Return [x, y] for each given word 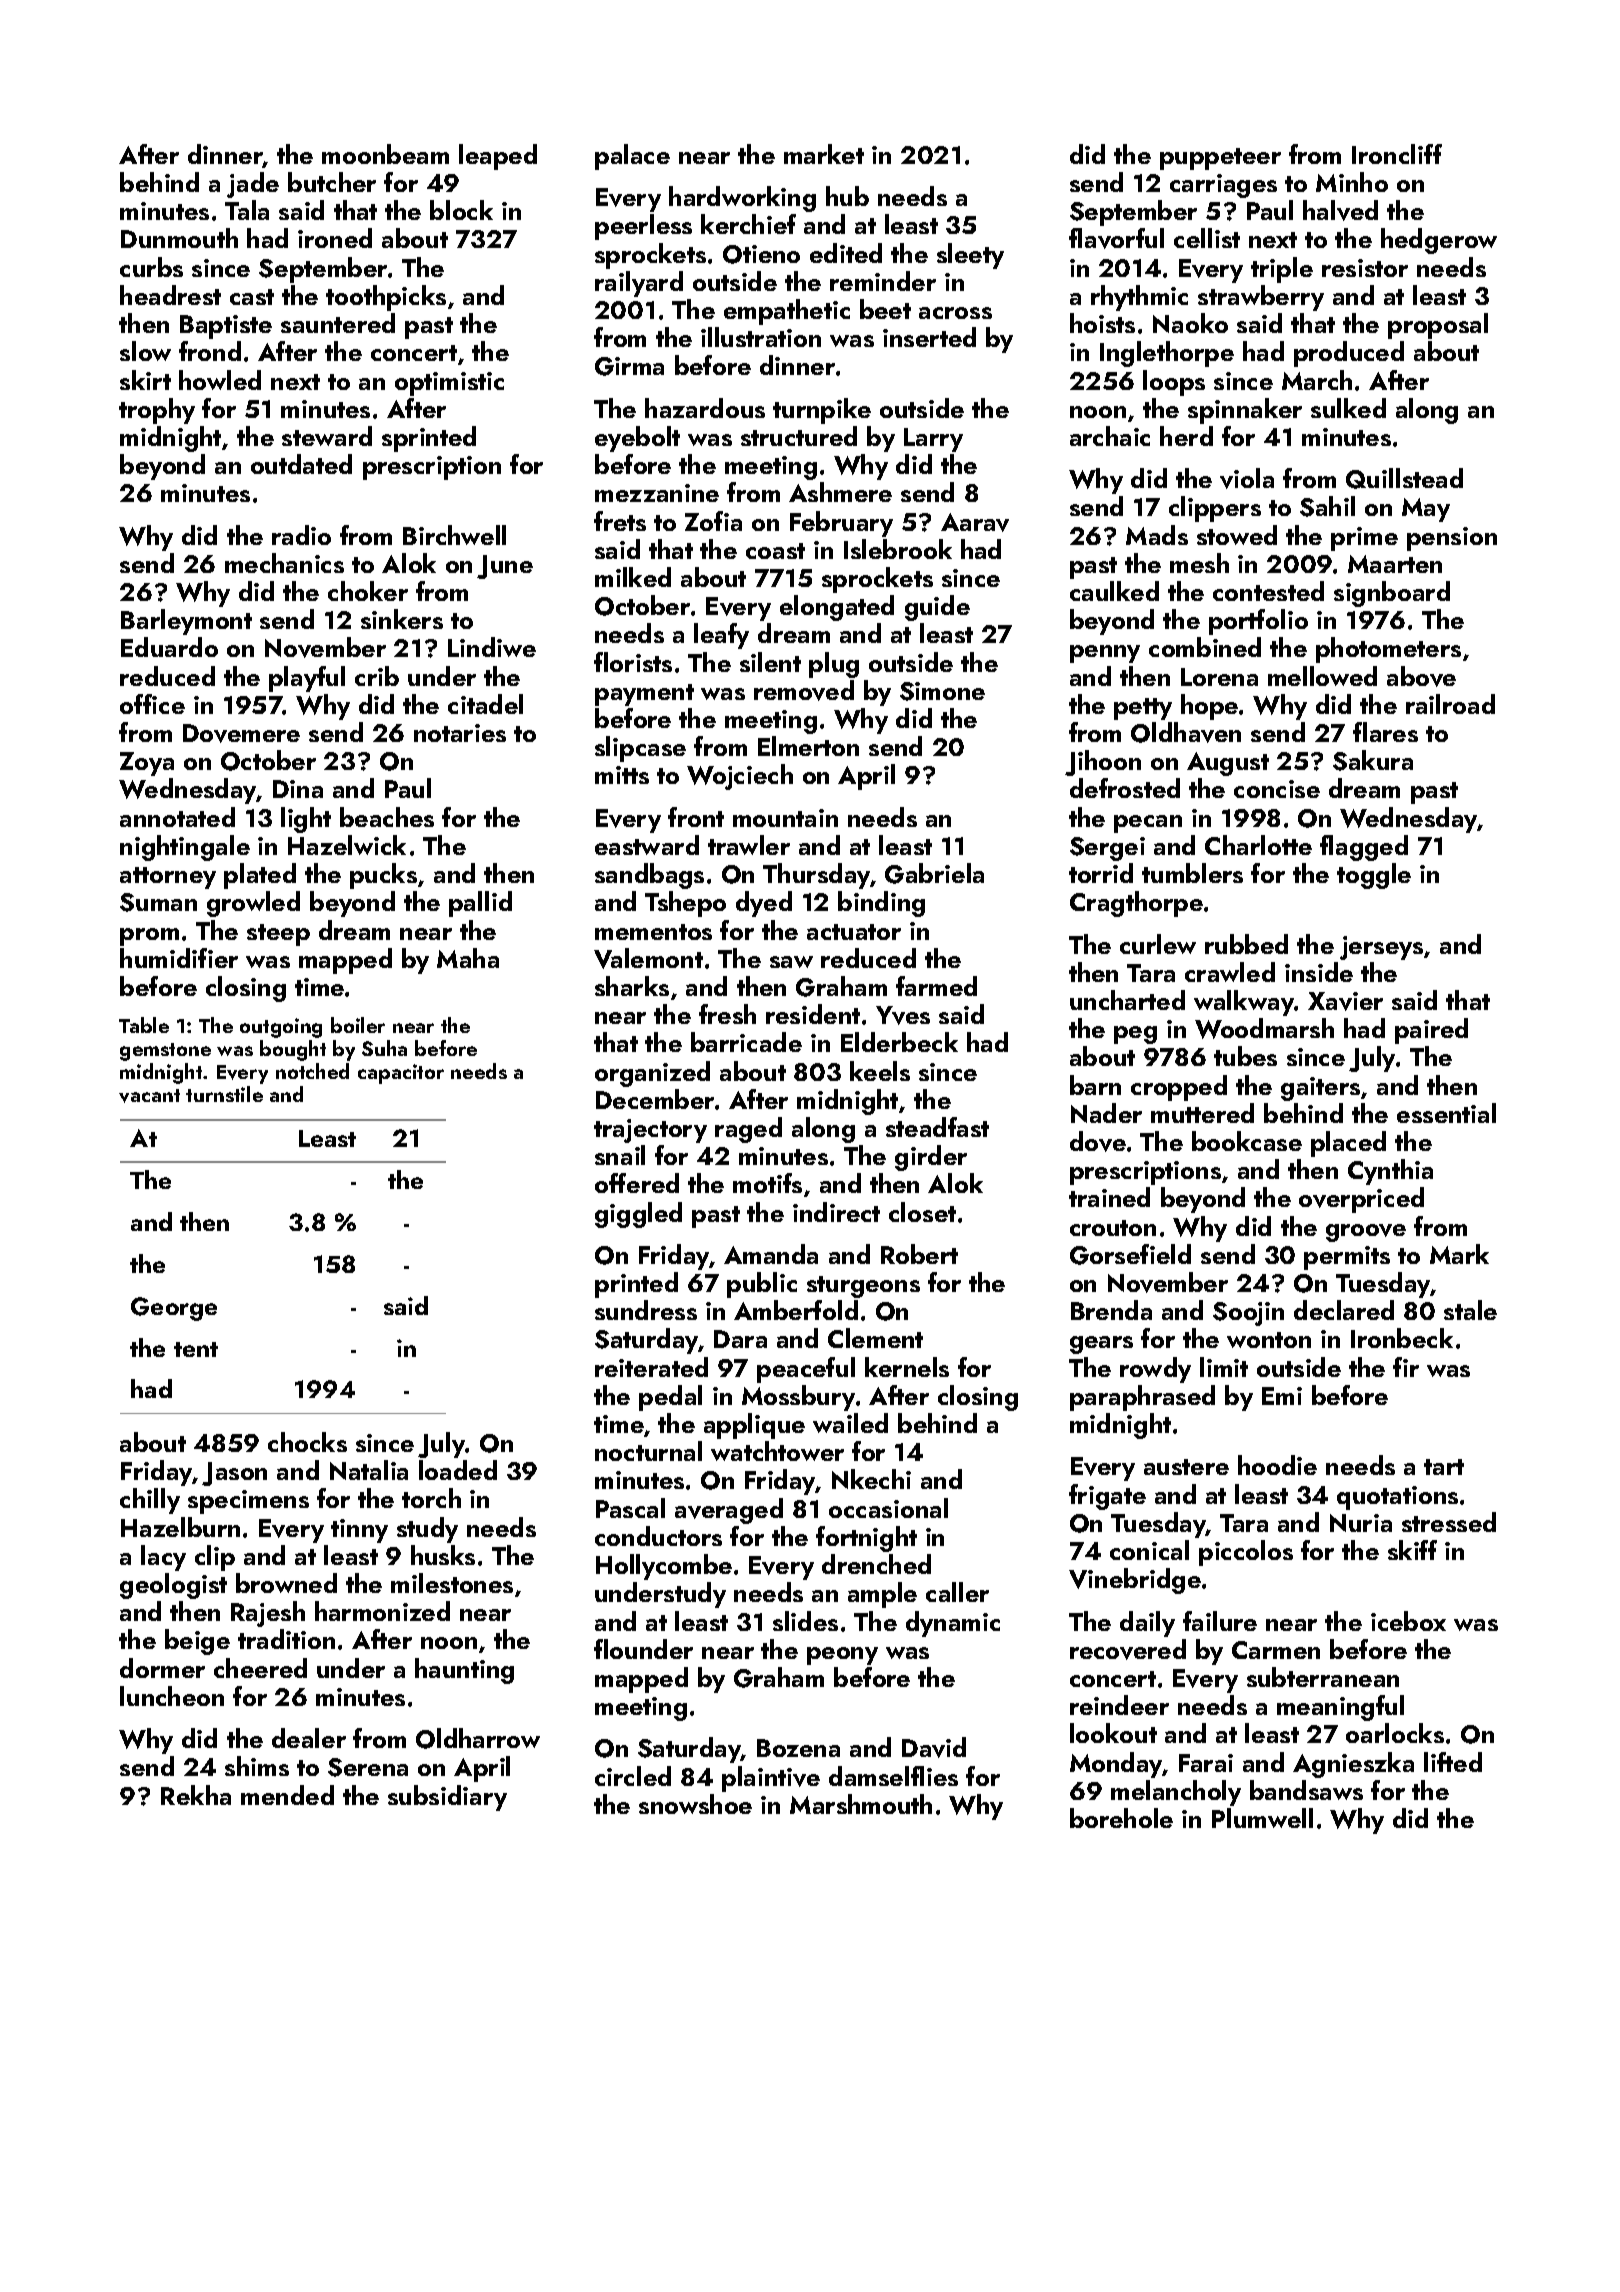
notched [312, 1071]
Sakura [1373, 760]
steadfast [937, 1127]
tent [196, 1349]
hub [847, 196]
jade [253, 185]
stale [1470, 1310]
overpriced [1361, 1200]
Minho [1352, 182]
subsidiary [447, 1798]
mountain [785, 818]
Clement [875, 1338]
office [152, 704]
